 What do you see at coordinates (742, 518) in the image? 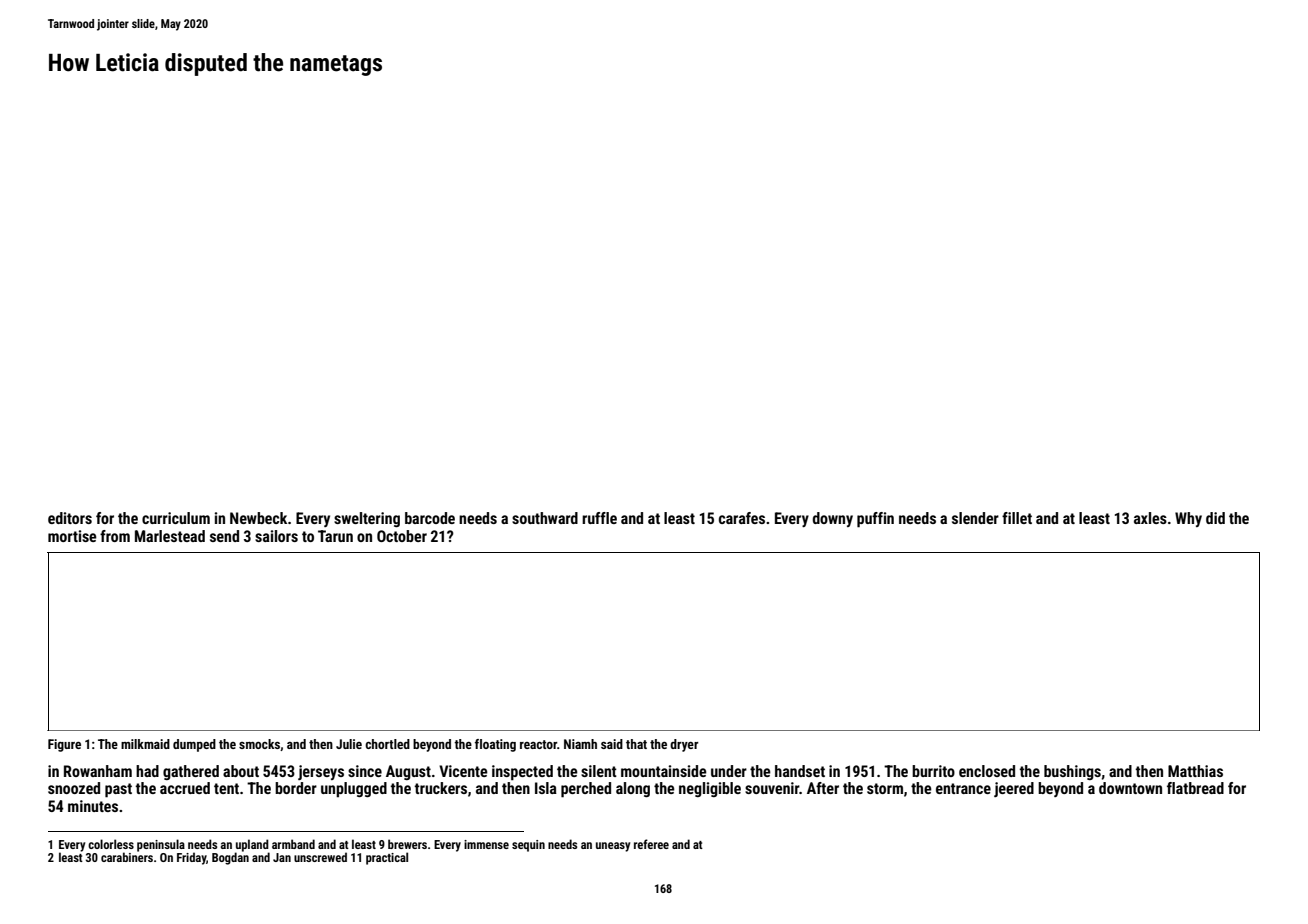
I see `carafes` at bounding box center [742, 518].
